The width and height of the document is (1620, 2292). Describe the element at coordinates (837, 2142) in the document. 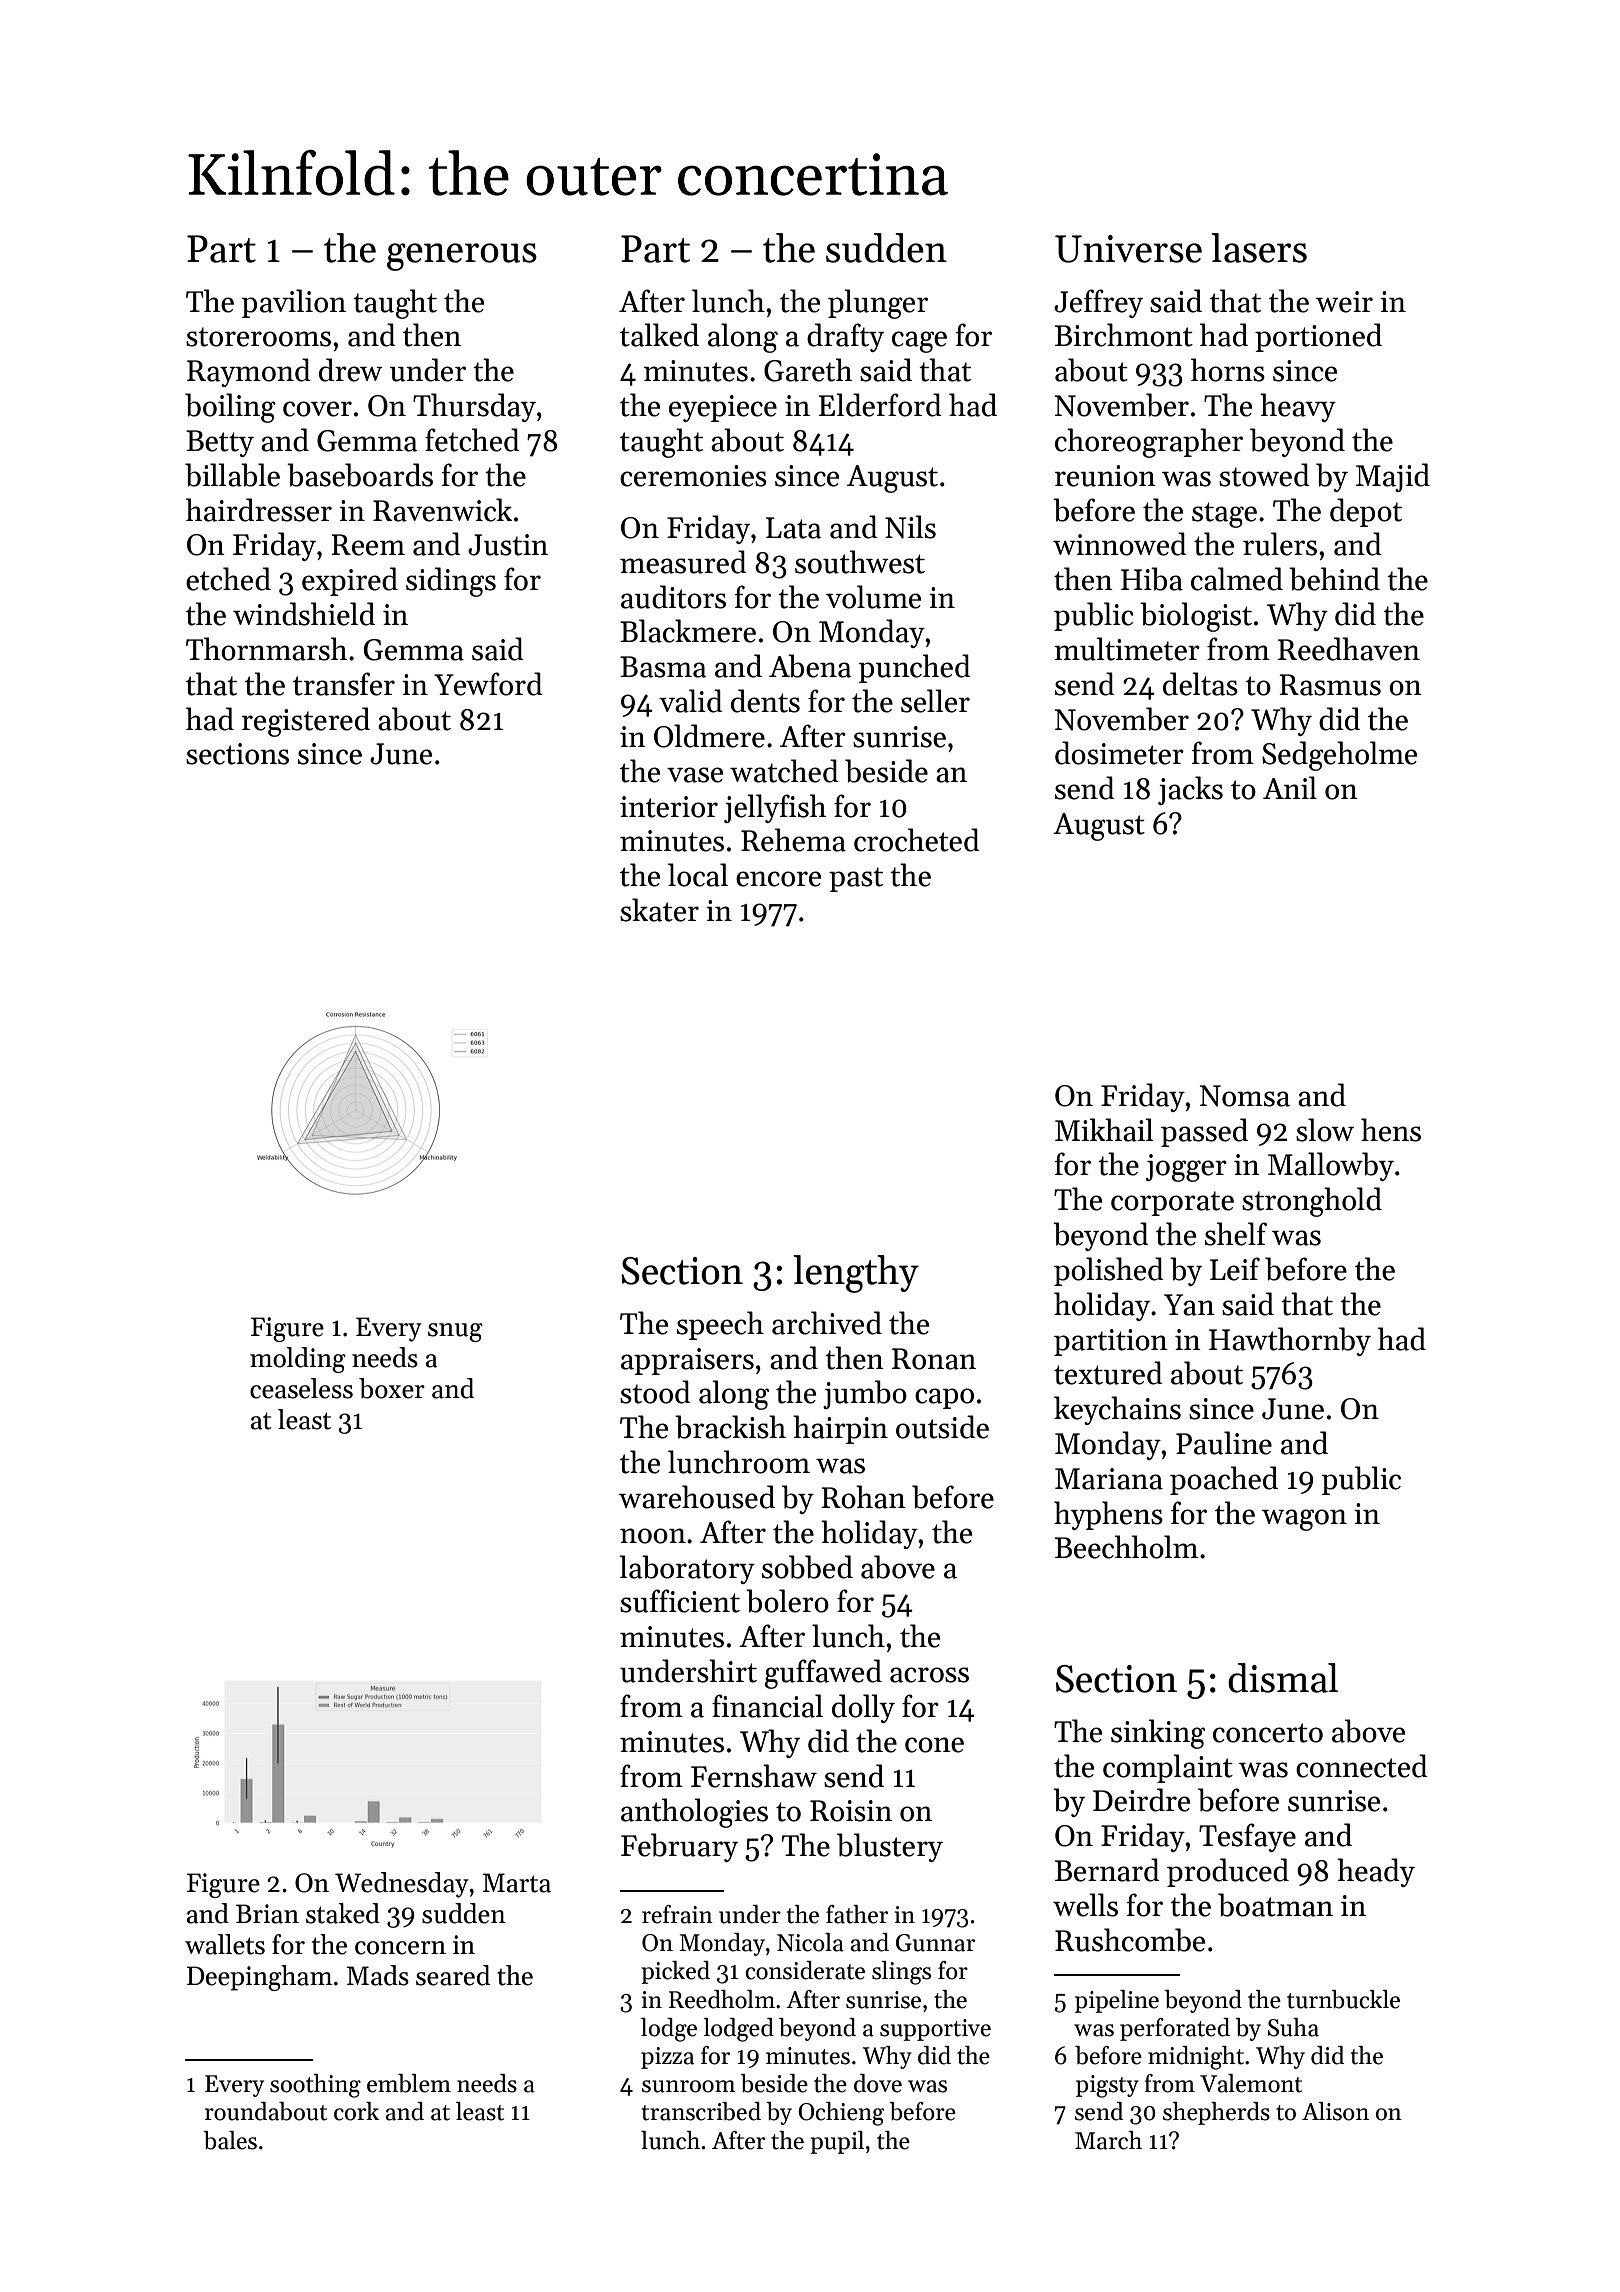

I see `pupil` at that location.
